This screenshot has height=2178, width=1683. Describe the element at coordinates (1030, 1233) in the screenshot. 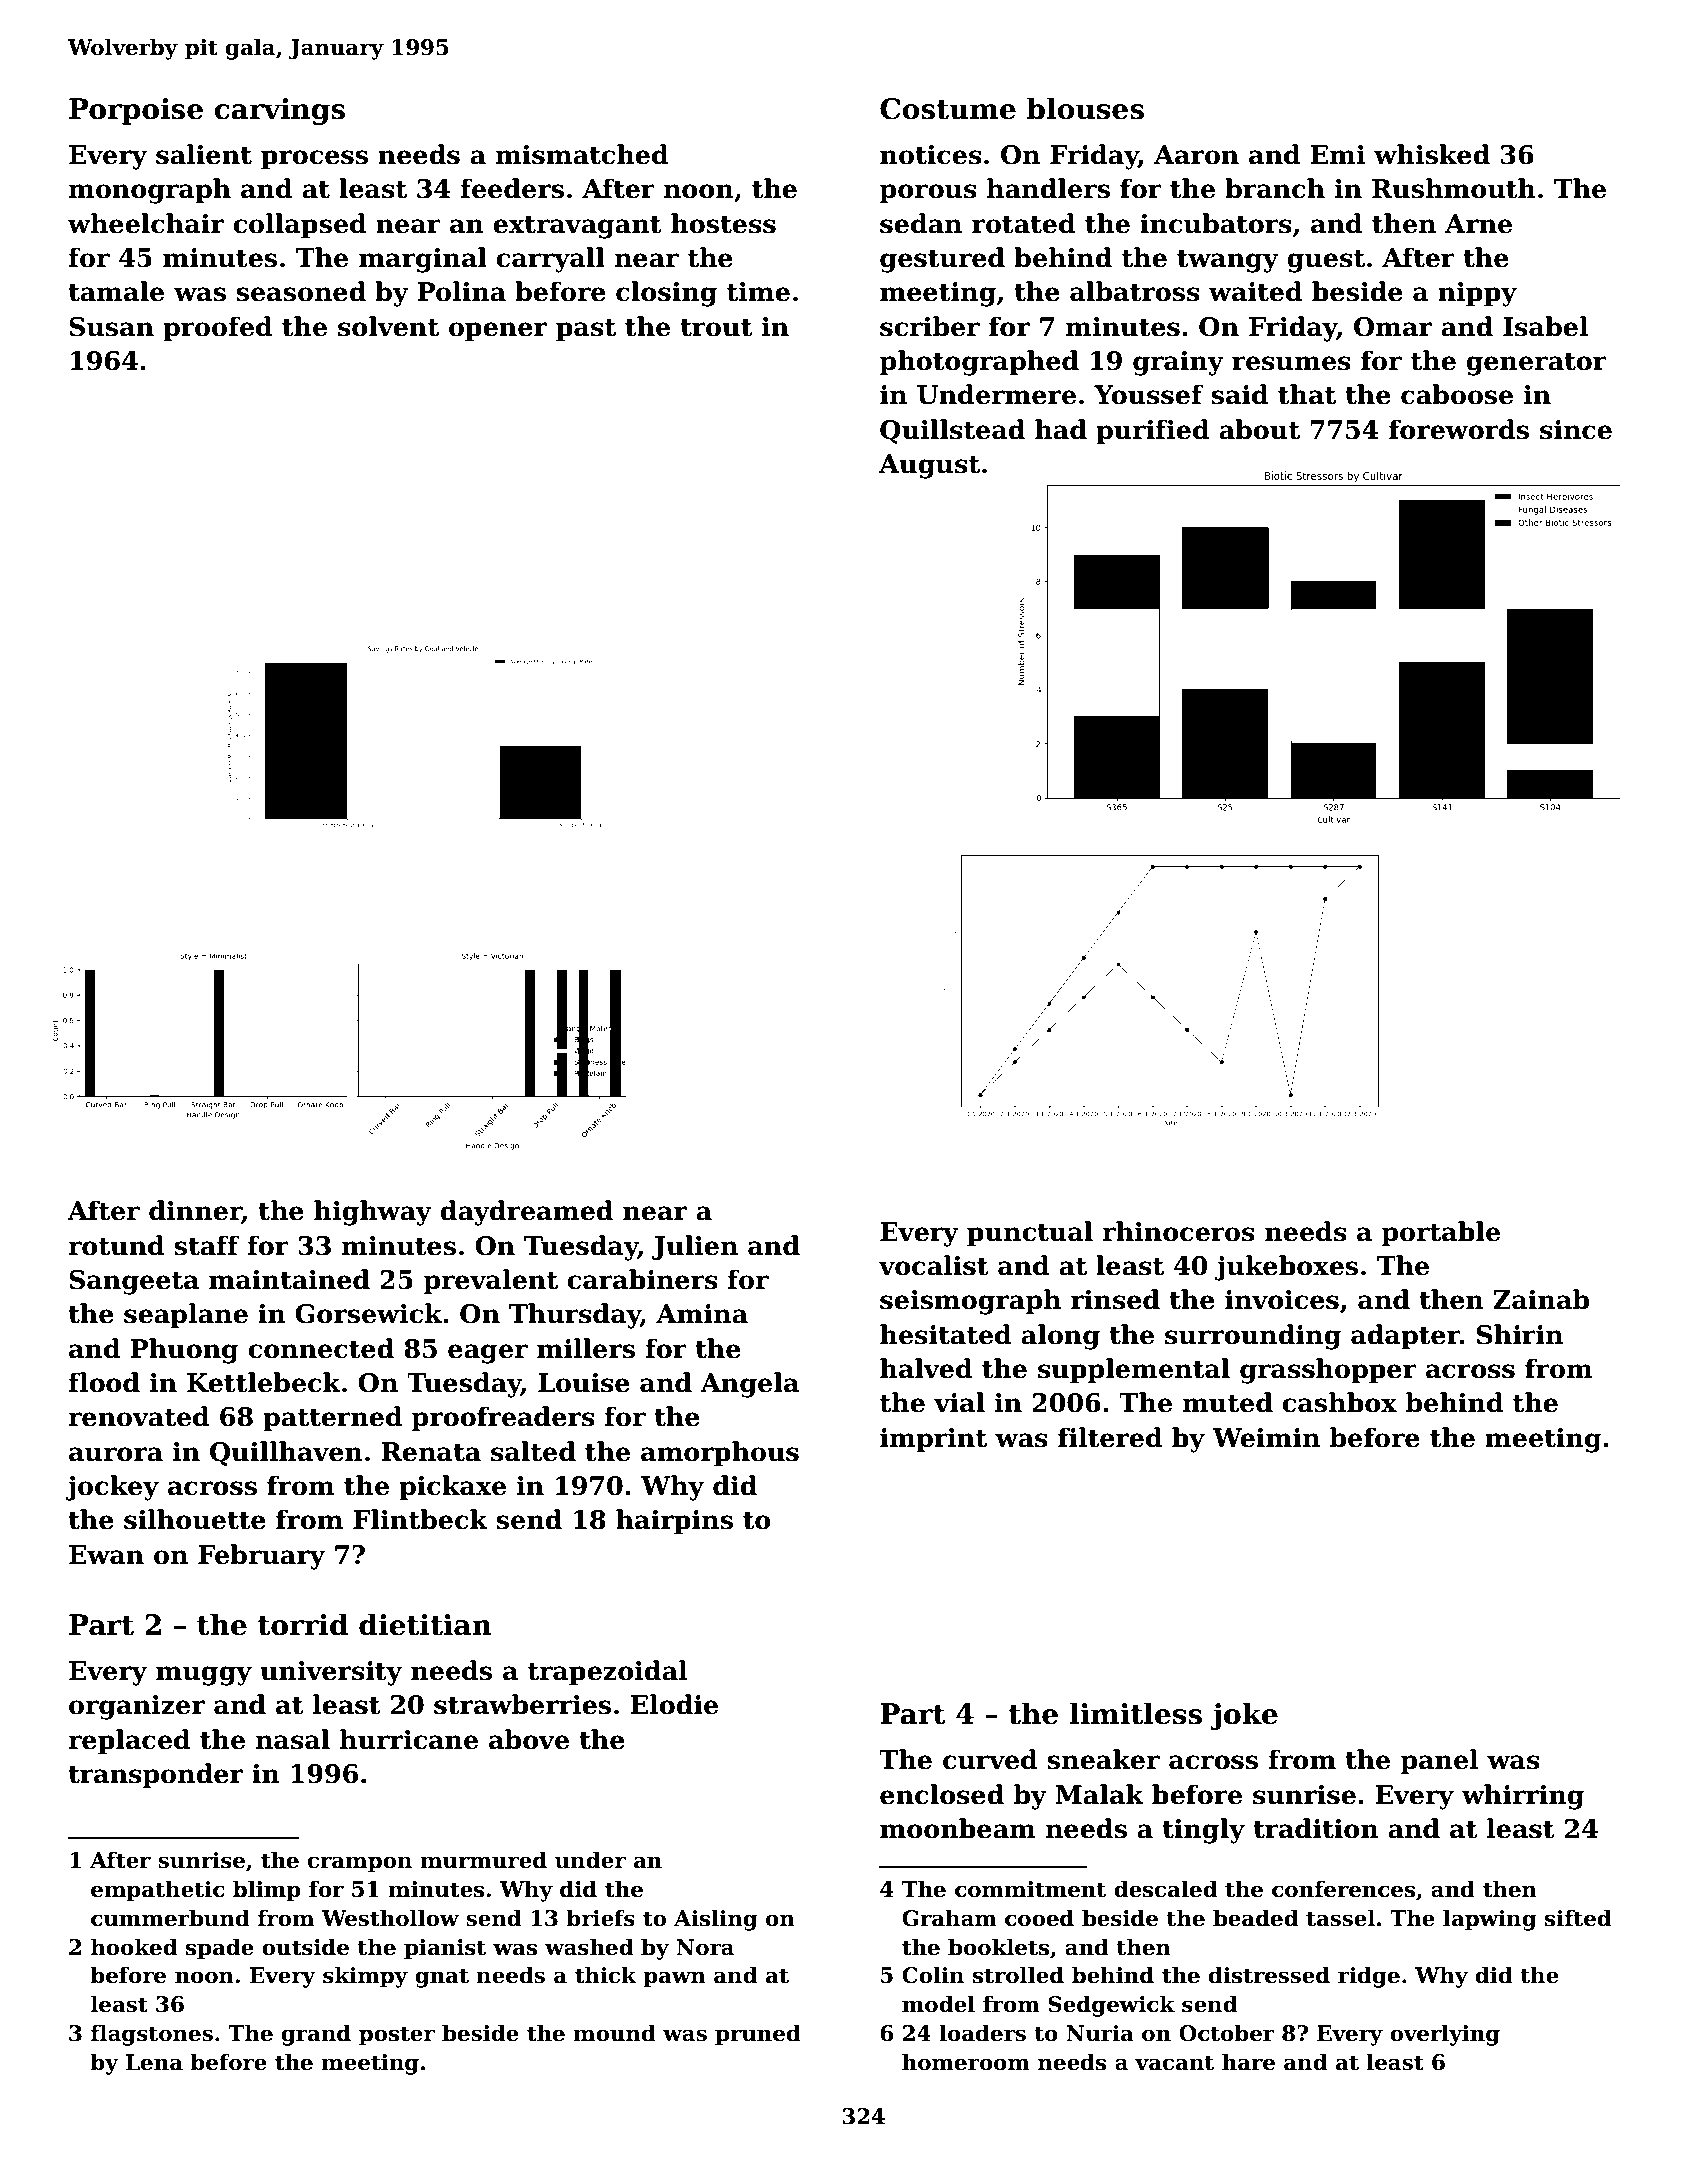

I see `punctual` at that location.
